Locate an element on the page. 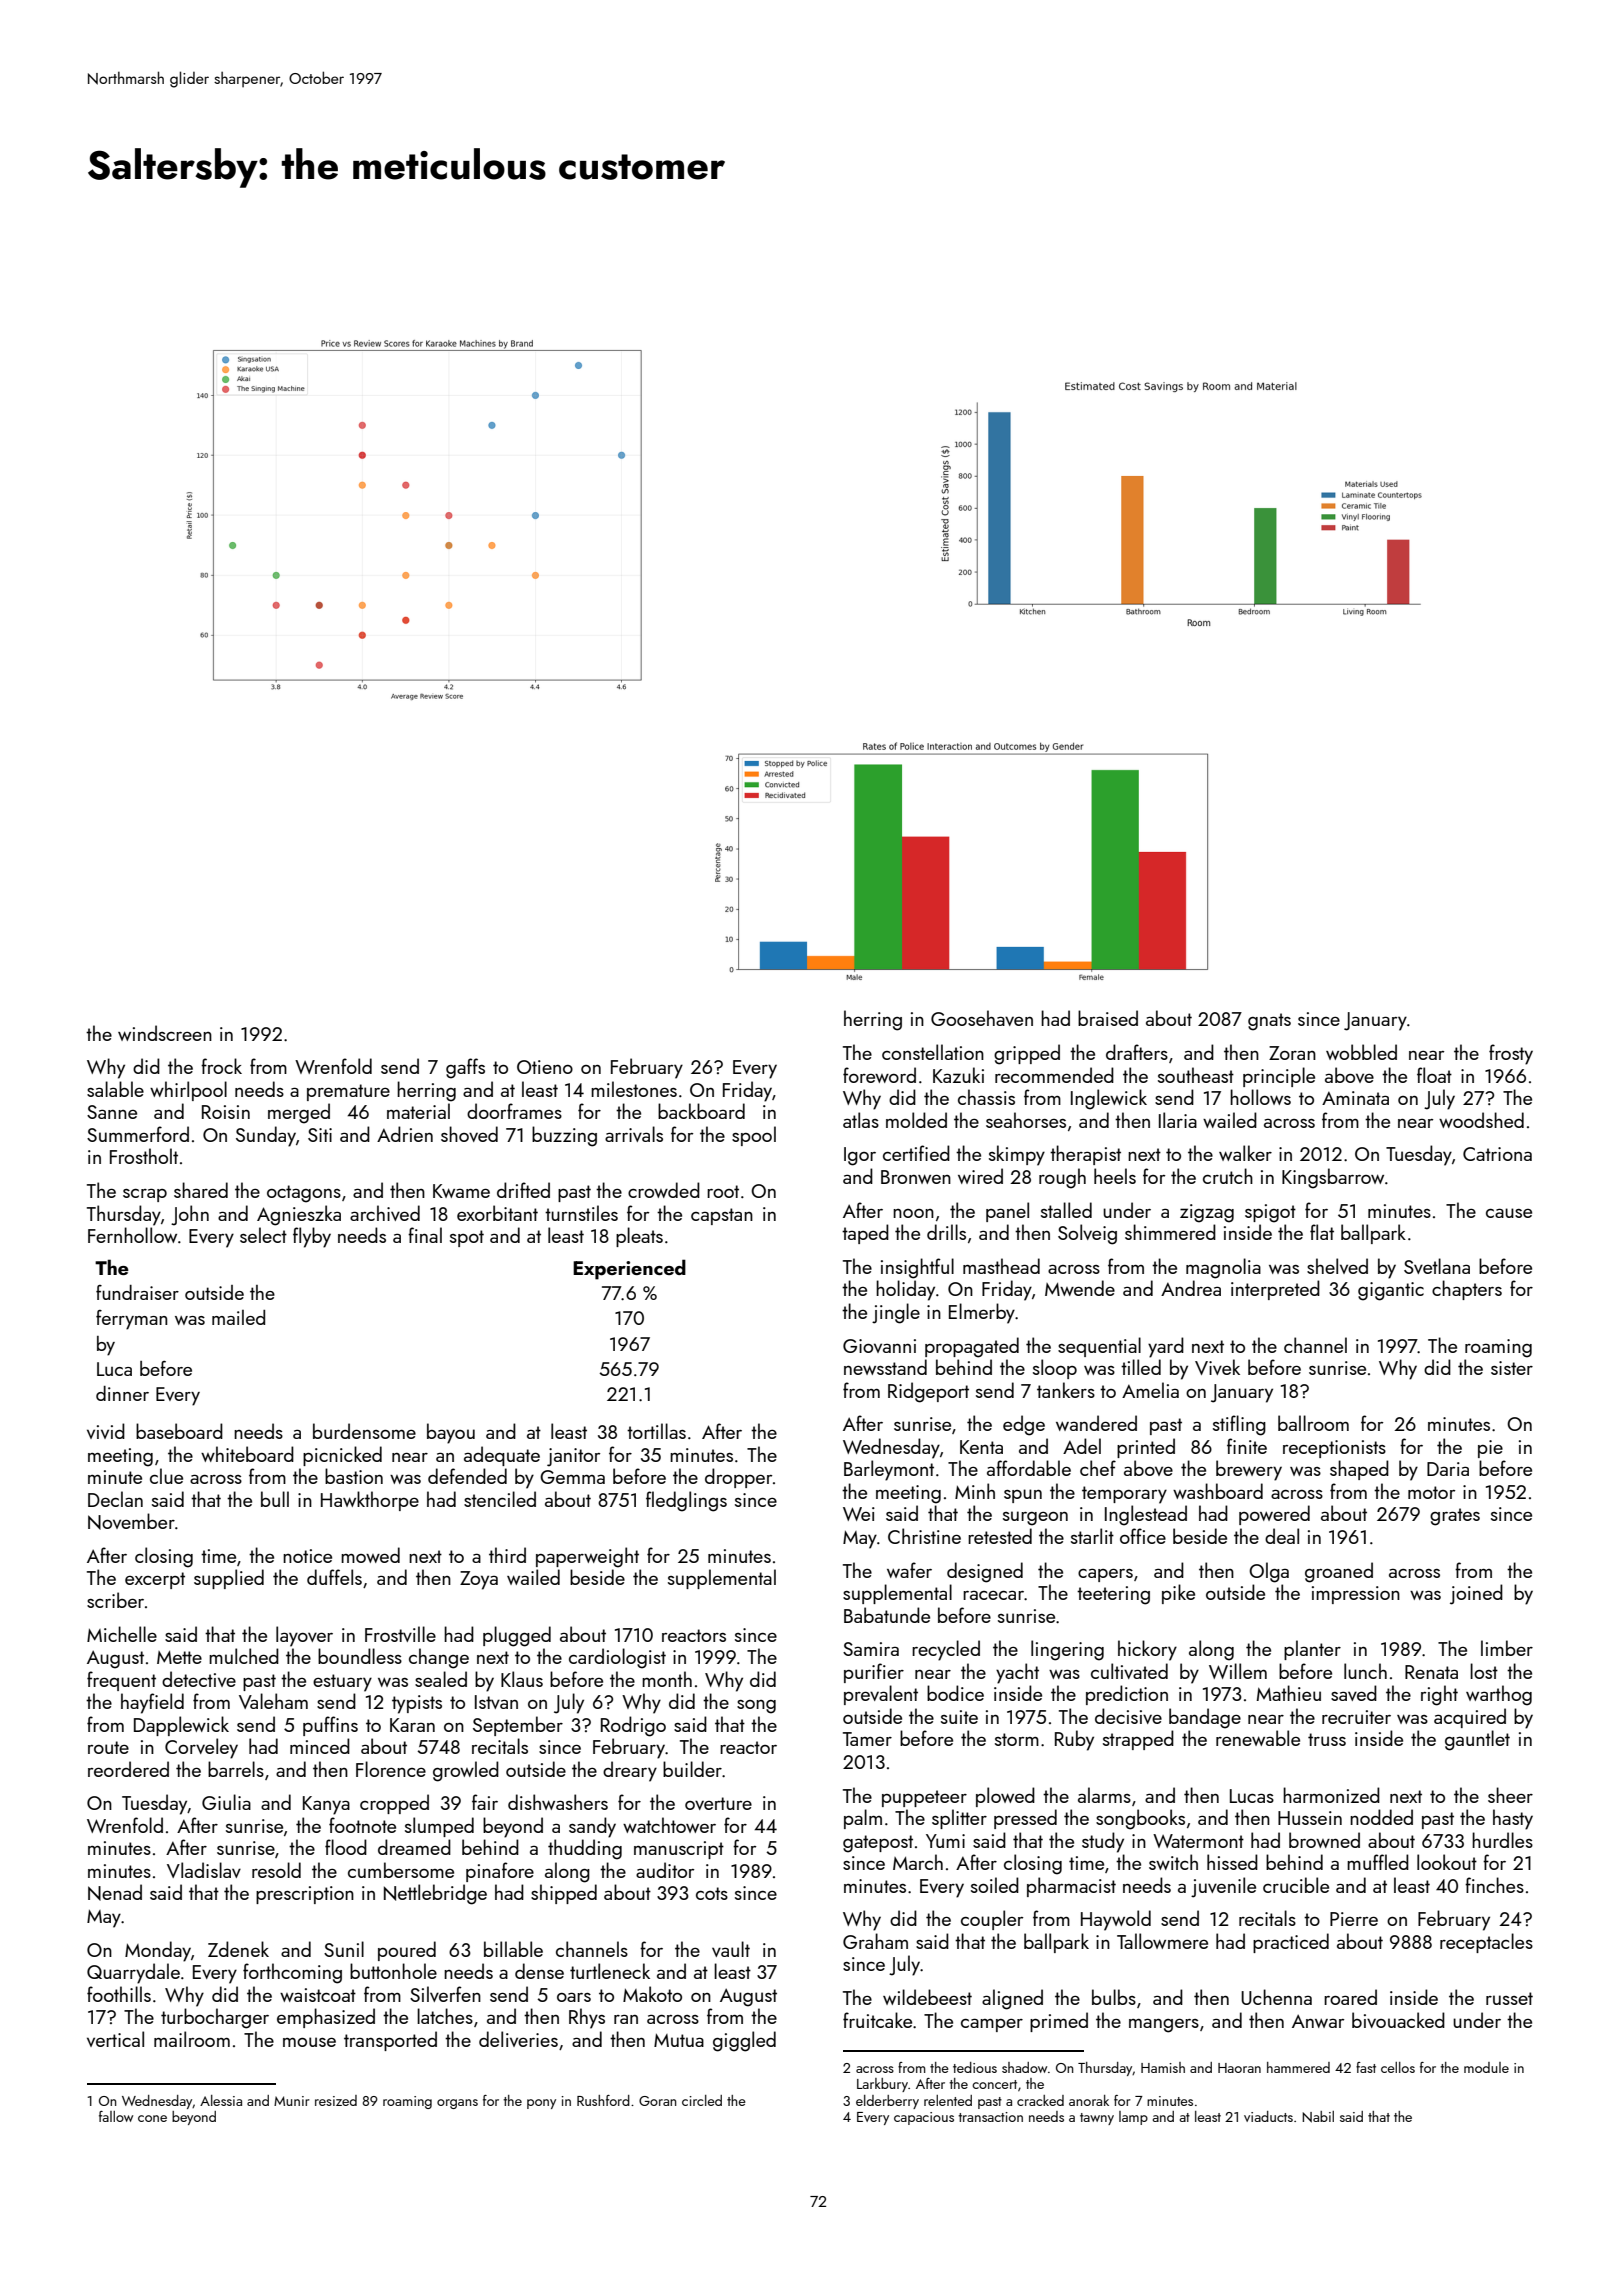 The image size is (1620, 2292). Tallowmere is located at coordinates (1162, 1941).
